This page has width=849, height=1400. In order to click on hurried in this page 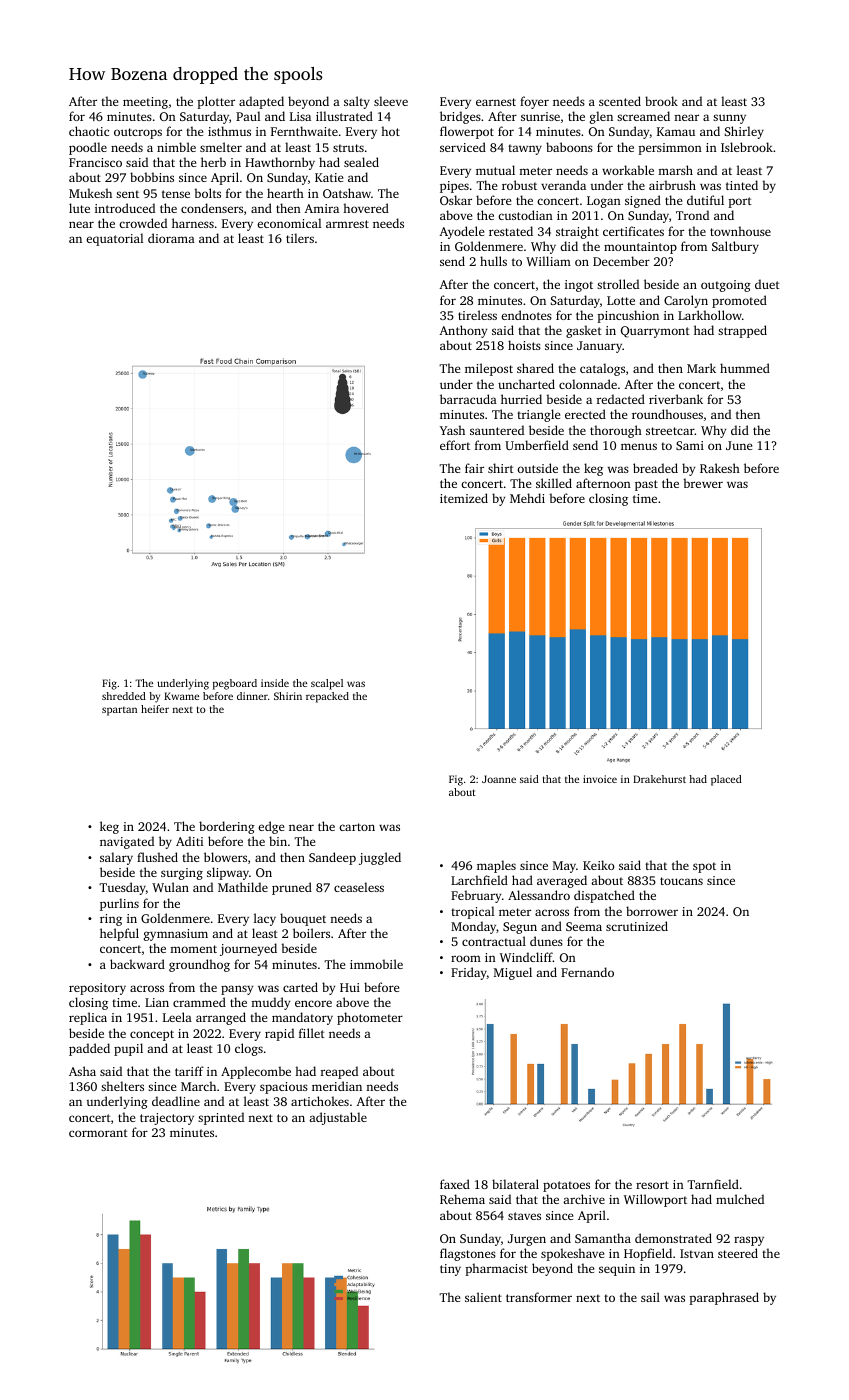, I will do `click(521, 399)`.
